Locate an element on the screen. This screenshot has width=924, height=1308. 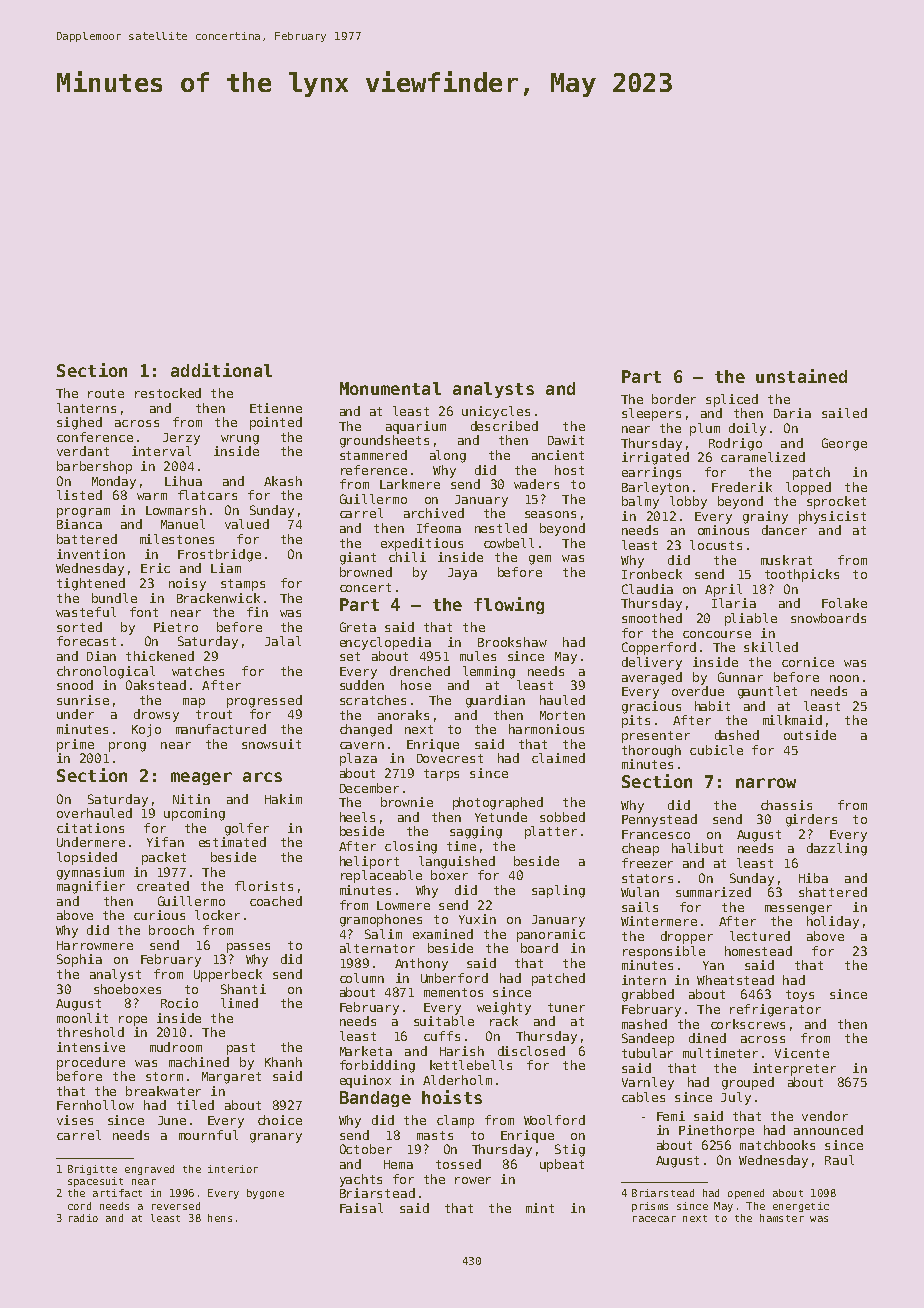
vendor is located at coordinates (825, 1116).
